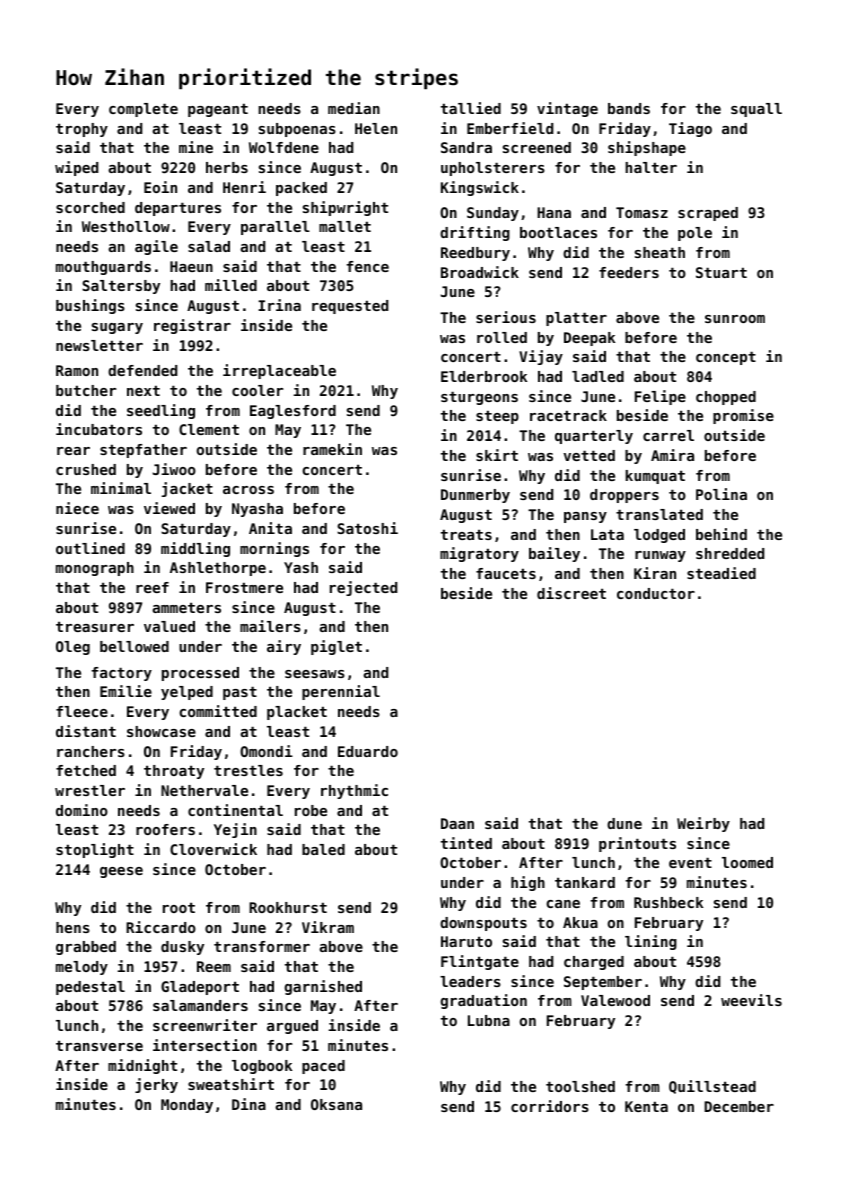 The width and height of the page is (845, 1199). Describe the element at coordinates (629, 108) in the page. I see `bands` at that location.
